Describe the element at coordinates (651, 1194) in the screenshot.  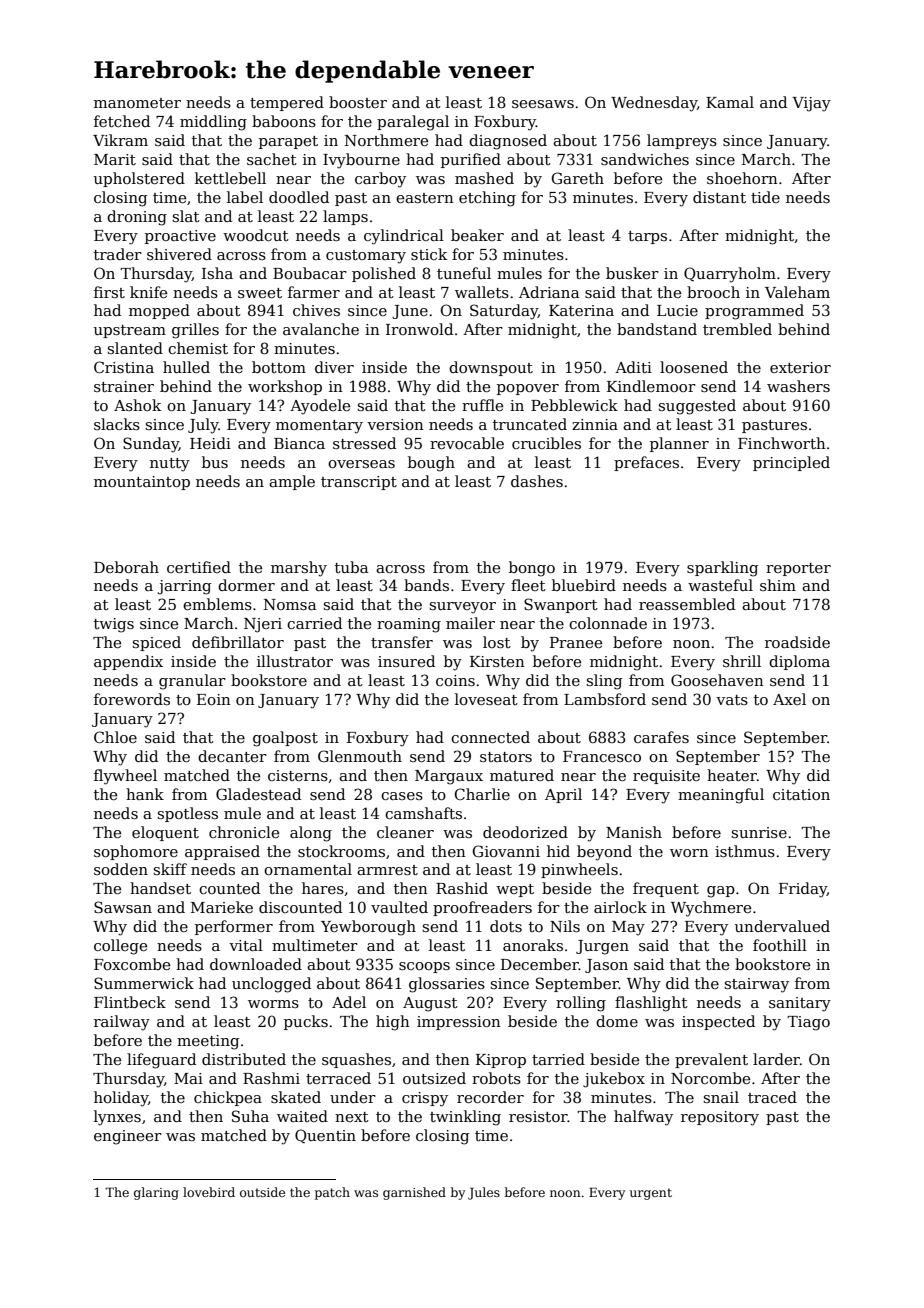
I see `urgent` at that location.
